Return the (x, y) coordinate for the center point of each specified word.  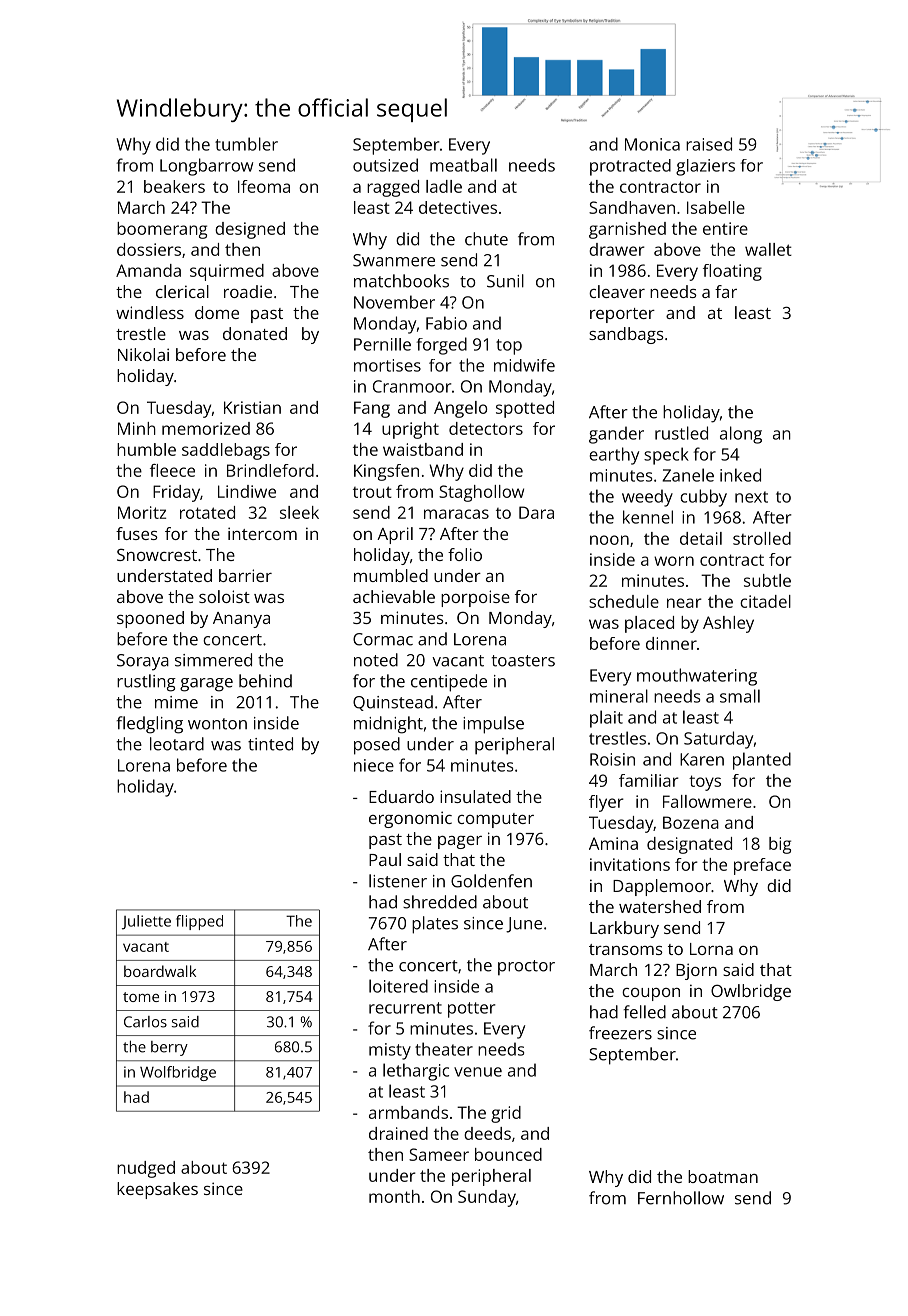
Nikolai (143, 354)
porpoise (475, 598)
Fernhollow (681, 1198)
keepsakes (157, 1190)
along (741, 435)
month (394, 1196)
